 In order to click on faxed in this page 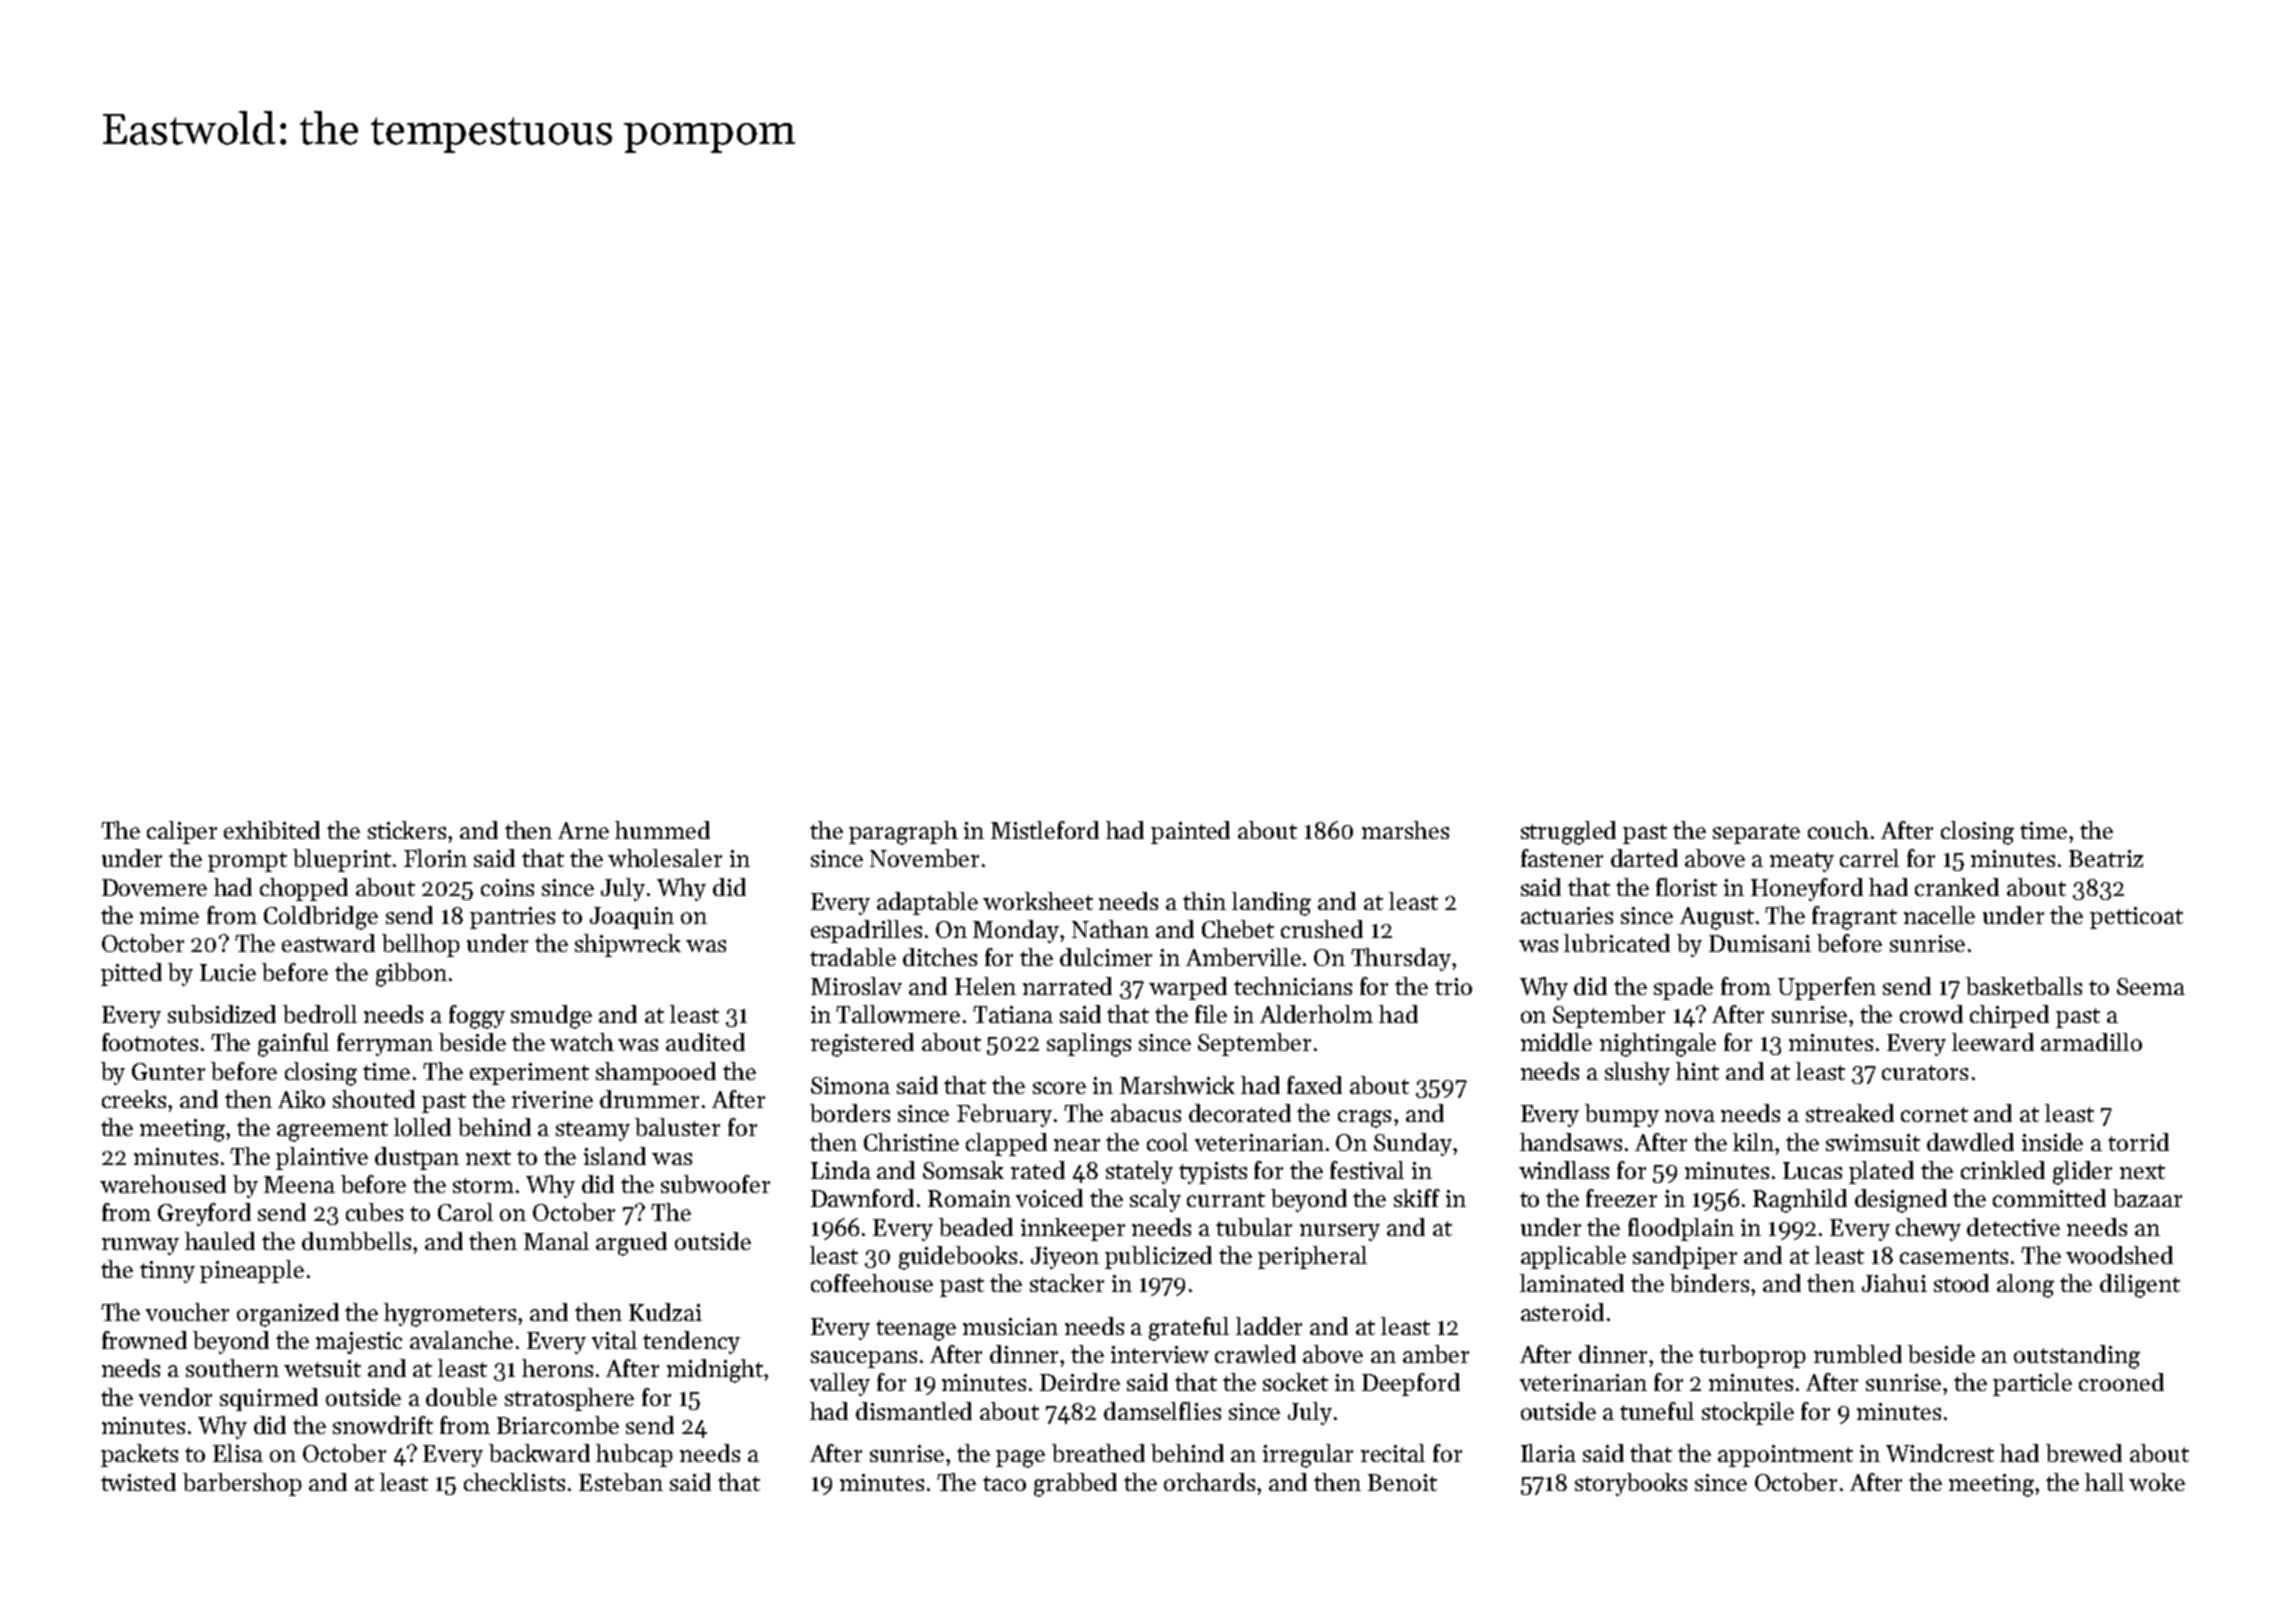, I will do `click(1314, 1085)`.
